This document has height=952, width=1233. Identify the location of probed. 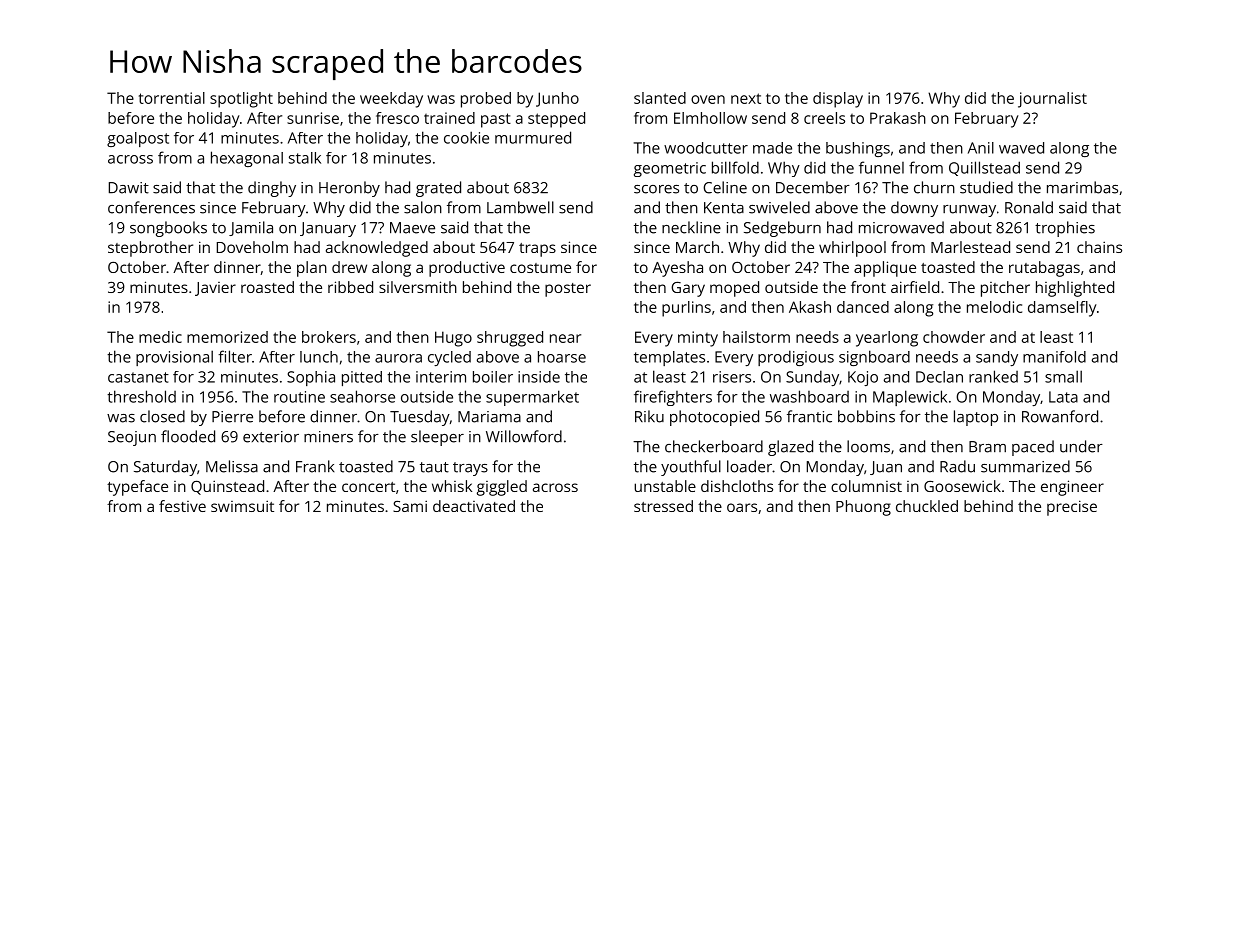
(486, 100).
